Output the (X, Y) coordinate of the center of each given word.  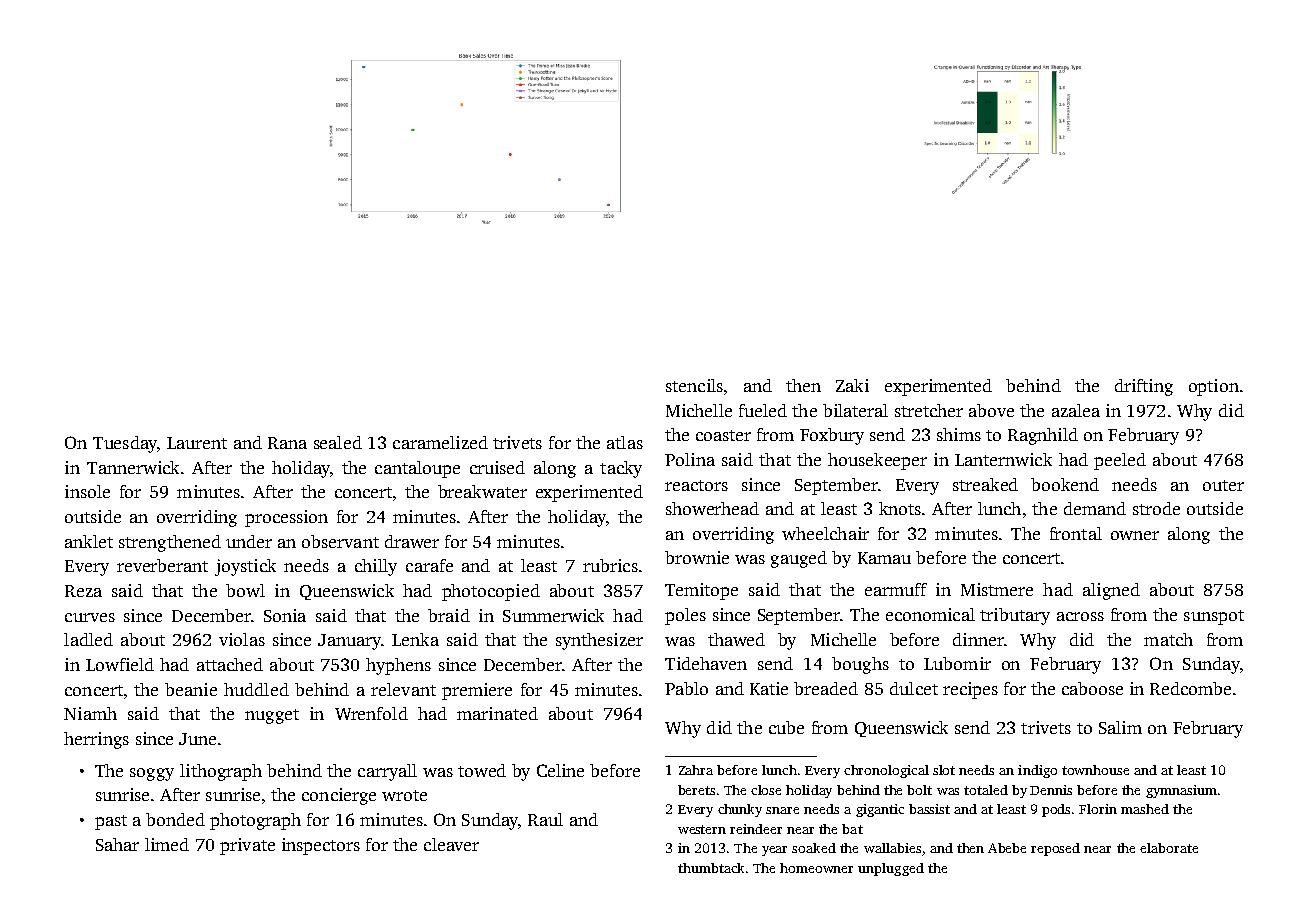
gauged (799, 559)
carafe (429, 565)
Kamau (884, 558)
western (702, 829)
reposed (1055, 849)
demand (1095, 508)
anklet (89, 541)
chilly (376, 567)
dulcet (914, 688)
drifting (1144, 387)
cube (786, 727)
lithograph (221, 772)
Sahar (117, 844)
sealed (338, 442)
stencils (694, 385)
